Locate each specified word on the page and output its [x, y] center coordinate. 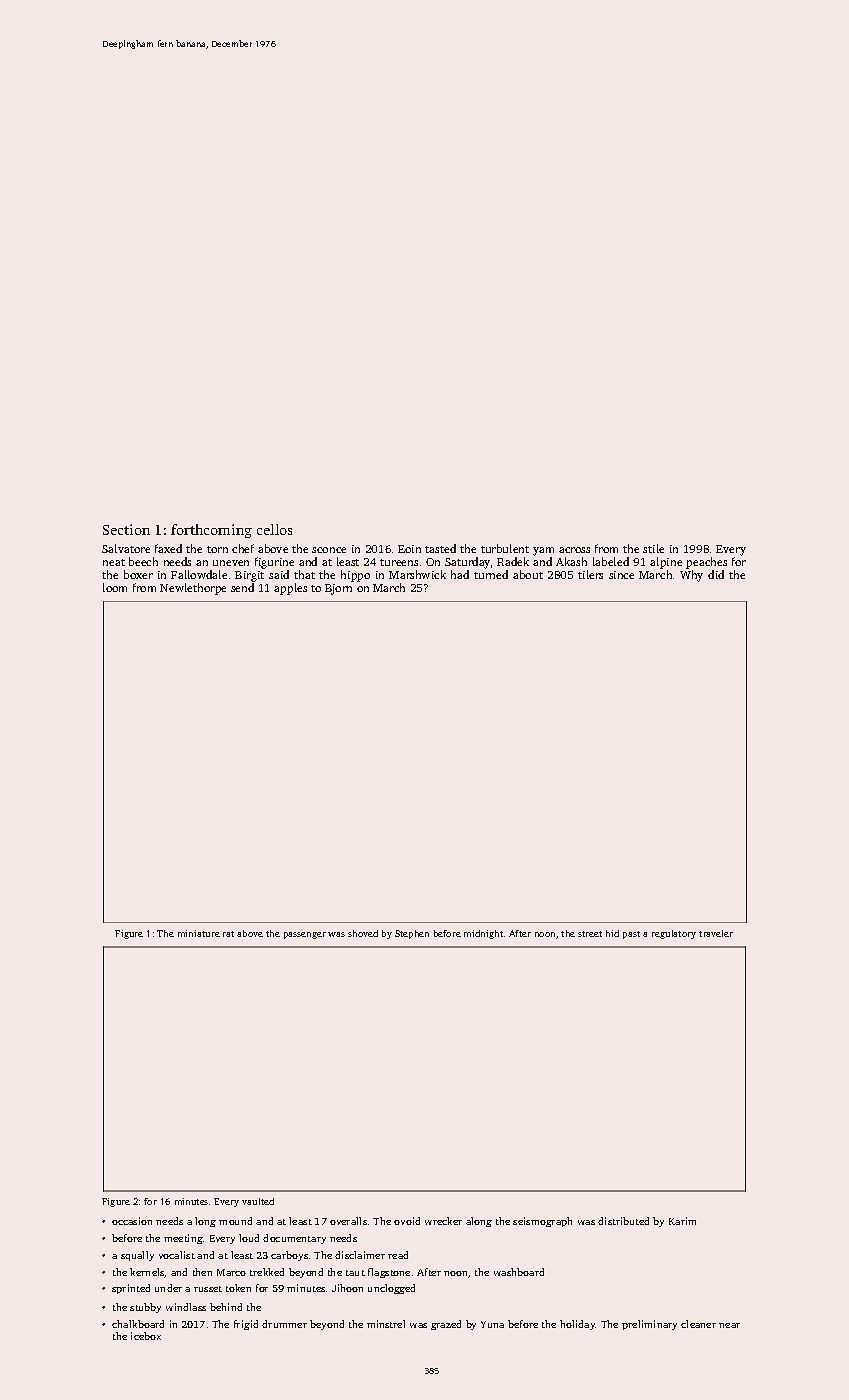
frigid [246, 1325]
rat [228, 934]
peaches [706, 563]
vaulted [258, 1201]
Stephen [412, 934]
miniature [199, 933]
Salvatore [126, 548]
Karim [682, 1221]
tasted [440, 548]
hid [612, 933]
